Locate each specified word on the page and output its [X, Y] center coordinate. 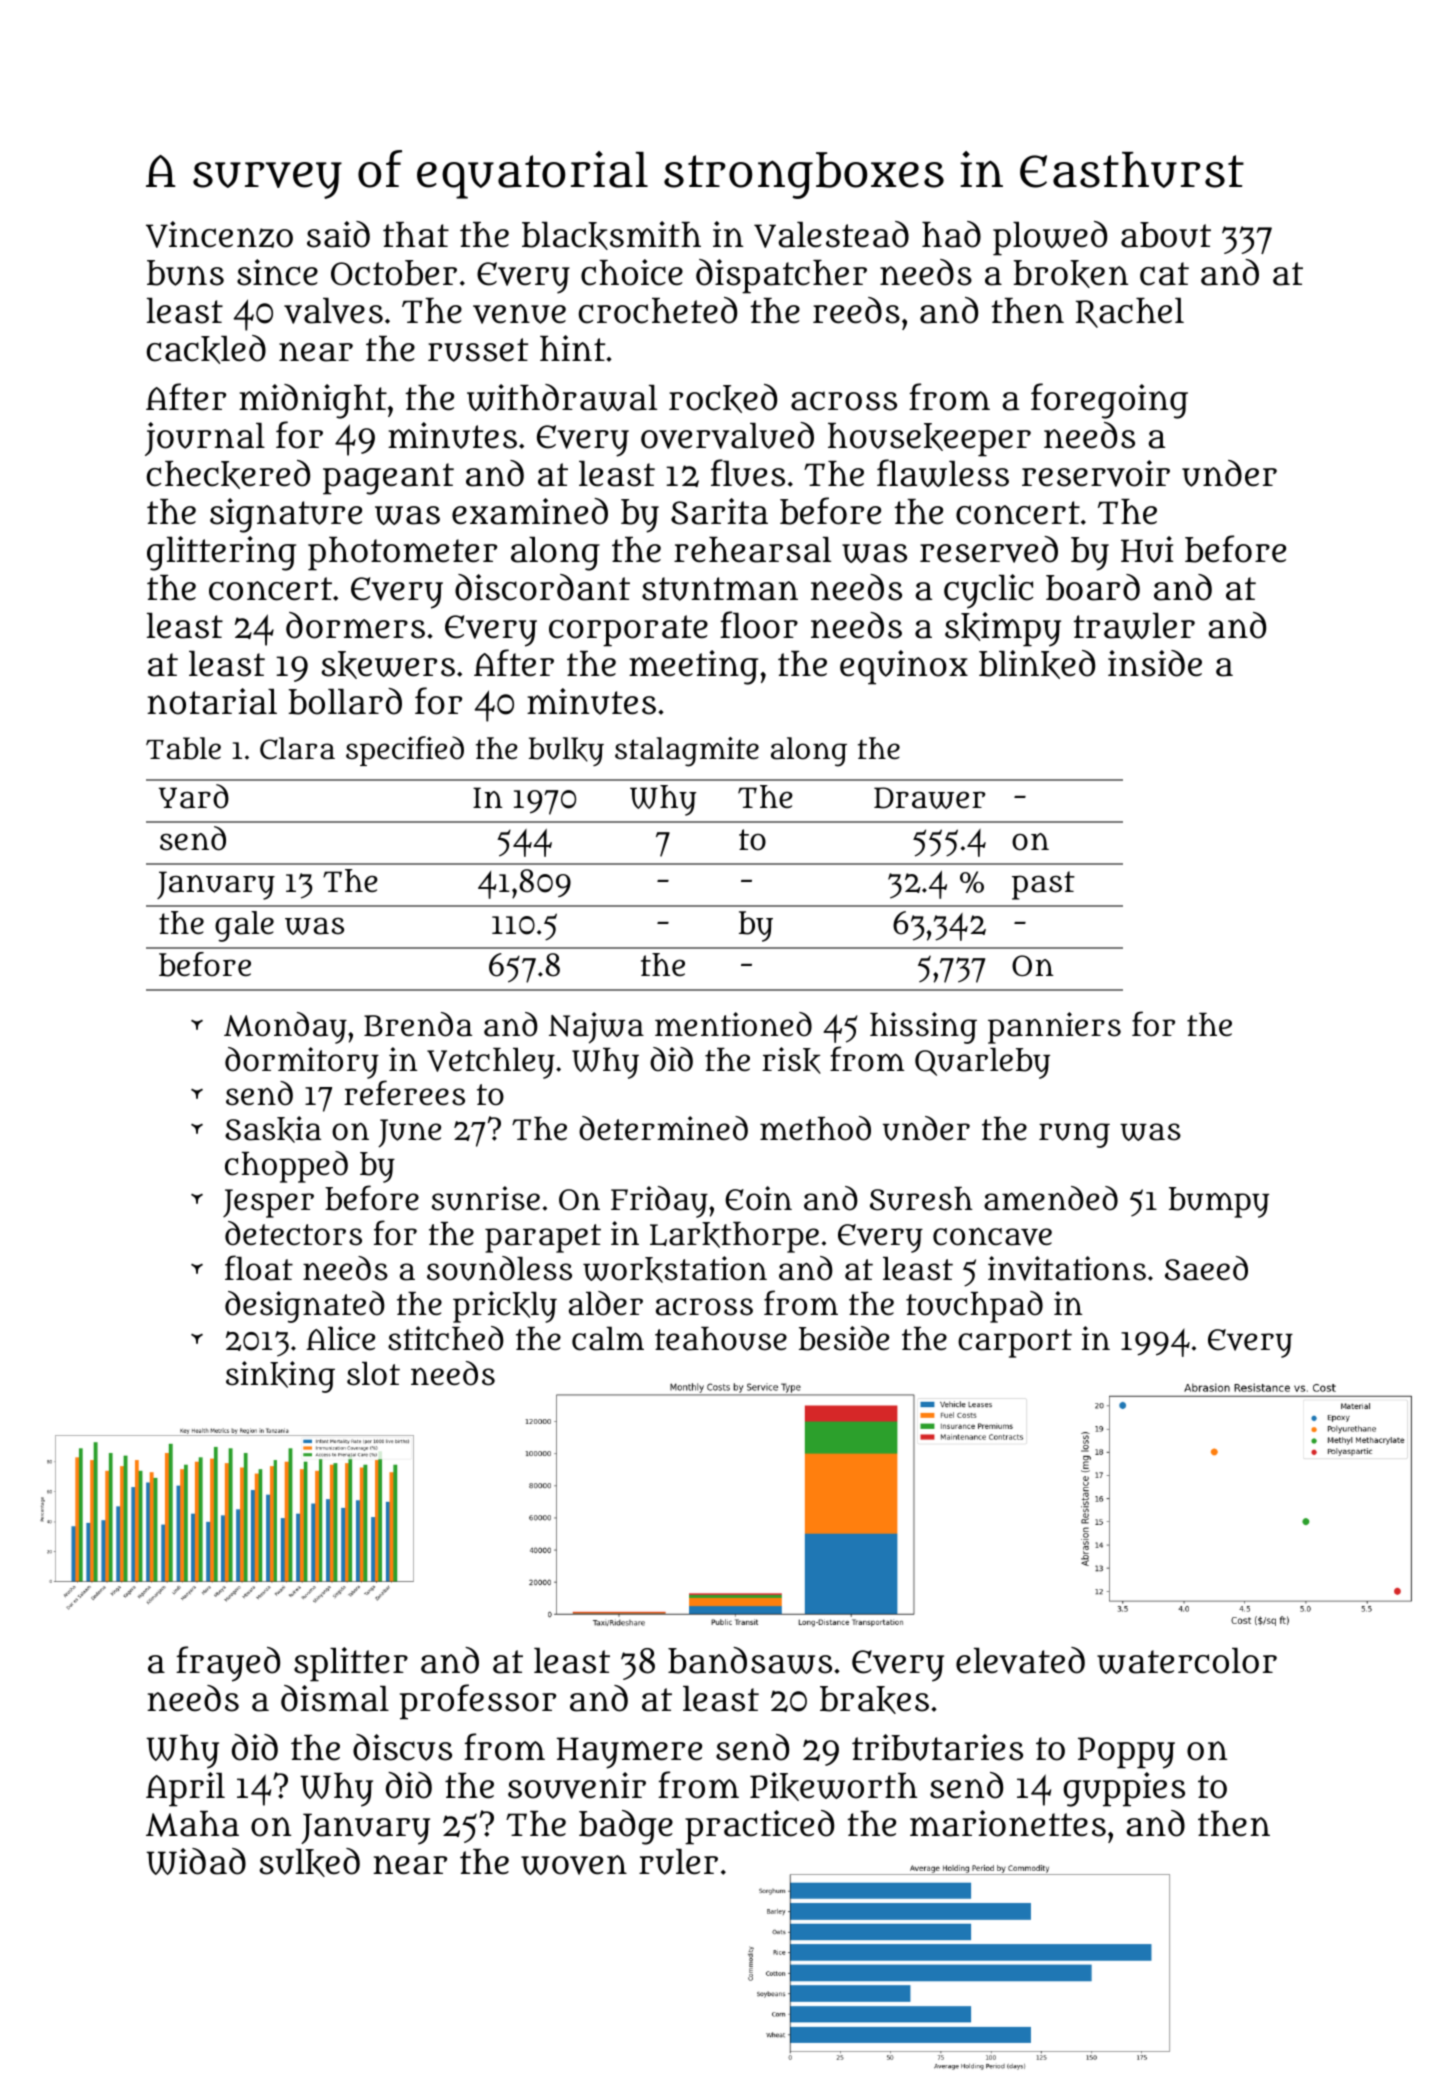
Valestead [831, 234]
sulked [309, 1862]
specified [405, 751]
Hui [1147, 549]
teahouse [721, 1339]
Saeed [1206, 1268]
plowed [1050, 238]
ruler [678, 1862]
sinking [280, 1377]
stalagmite [687, 752]
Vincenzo [219, 234]
